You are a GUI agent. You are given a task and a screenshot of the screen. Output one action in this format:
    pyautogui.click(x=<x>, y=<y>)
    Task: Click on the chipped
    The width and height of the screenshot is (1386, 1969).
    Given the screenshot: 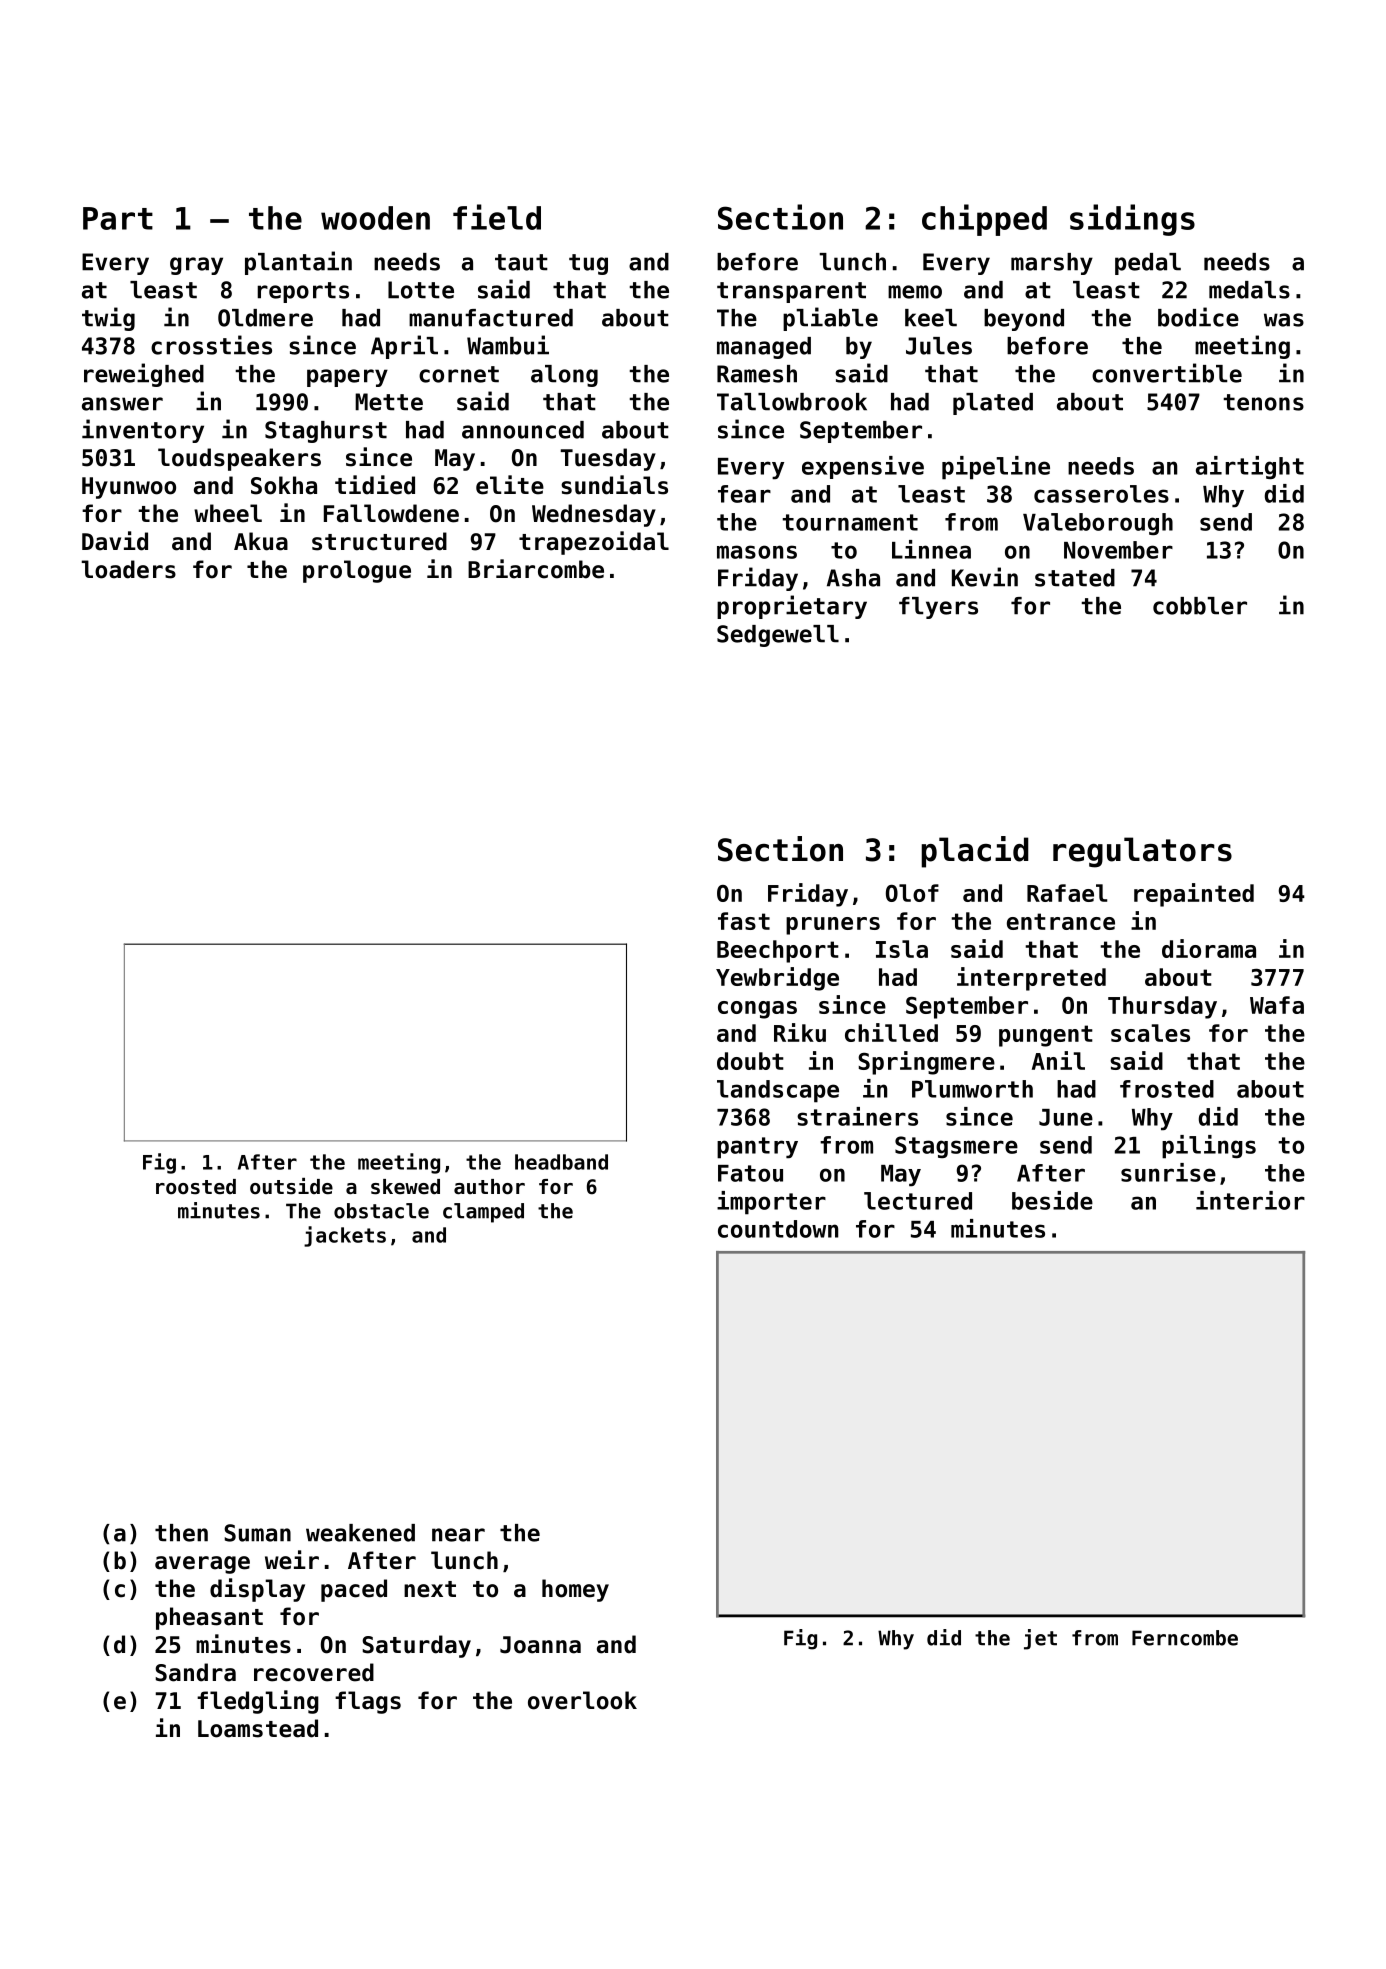 What is the action you would take?
    pyautogui.click(x=984, y=220)
